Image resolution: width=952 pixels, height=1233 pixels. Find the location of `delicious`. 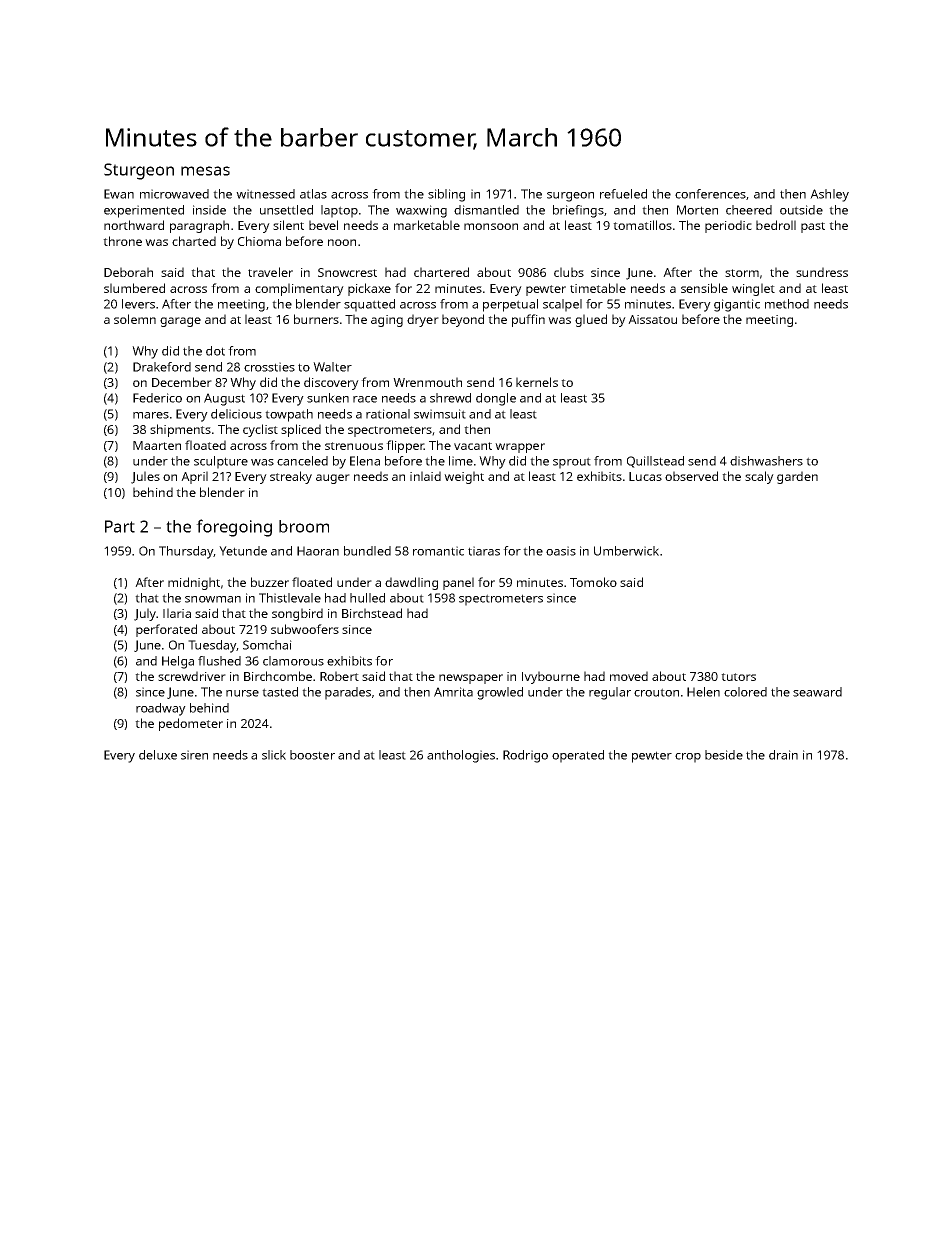

delicious is located at coordinates (236, 414).
